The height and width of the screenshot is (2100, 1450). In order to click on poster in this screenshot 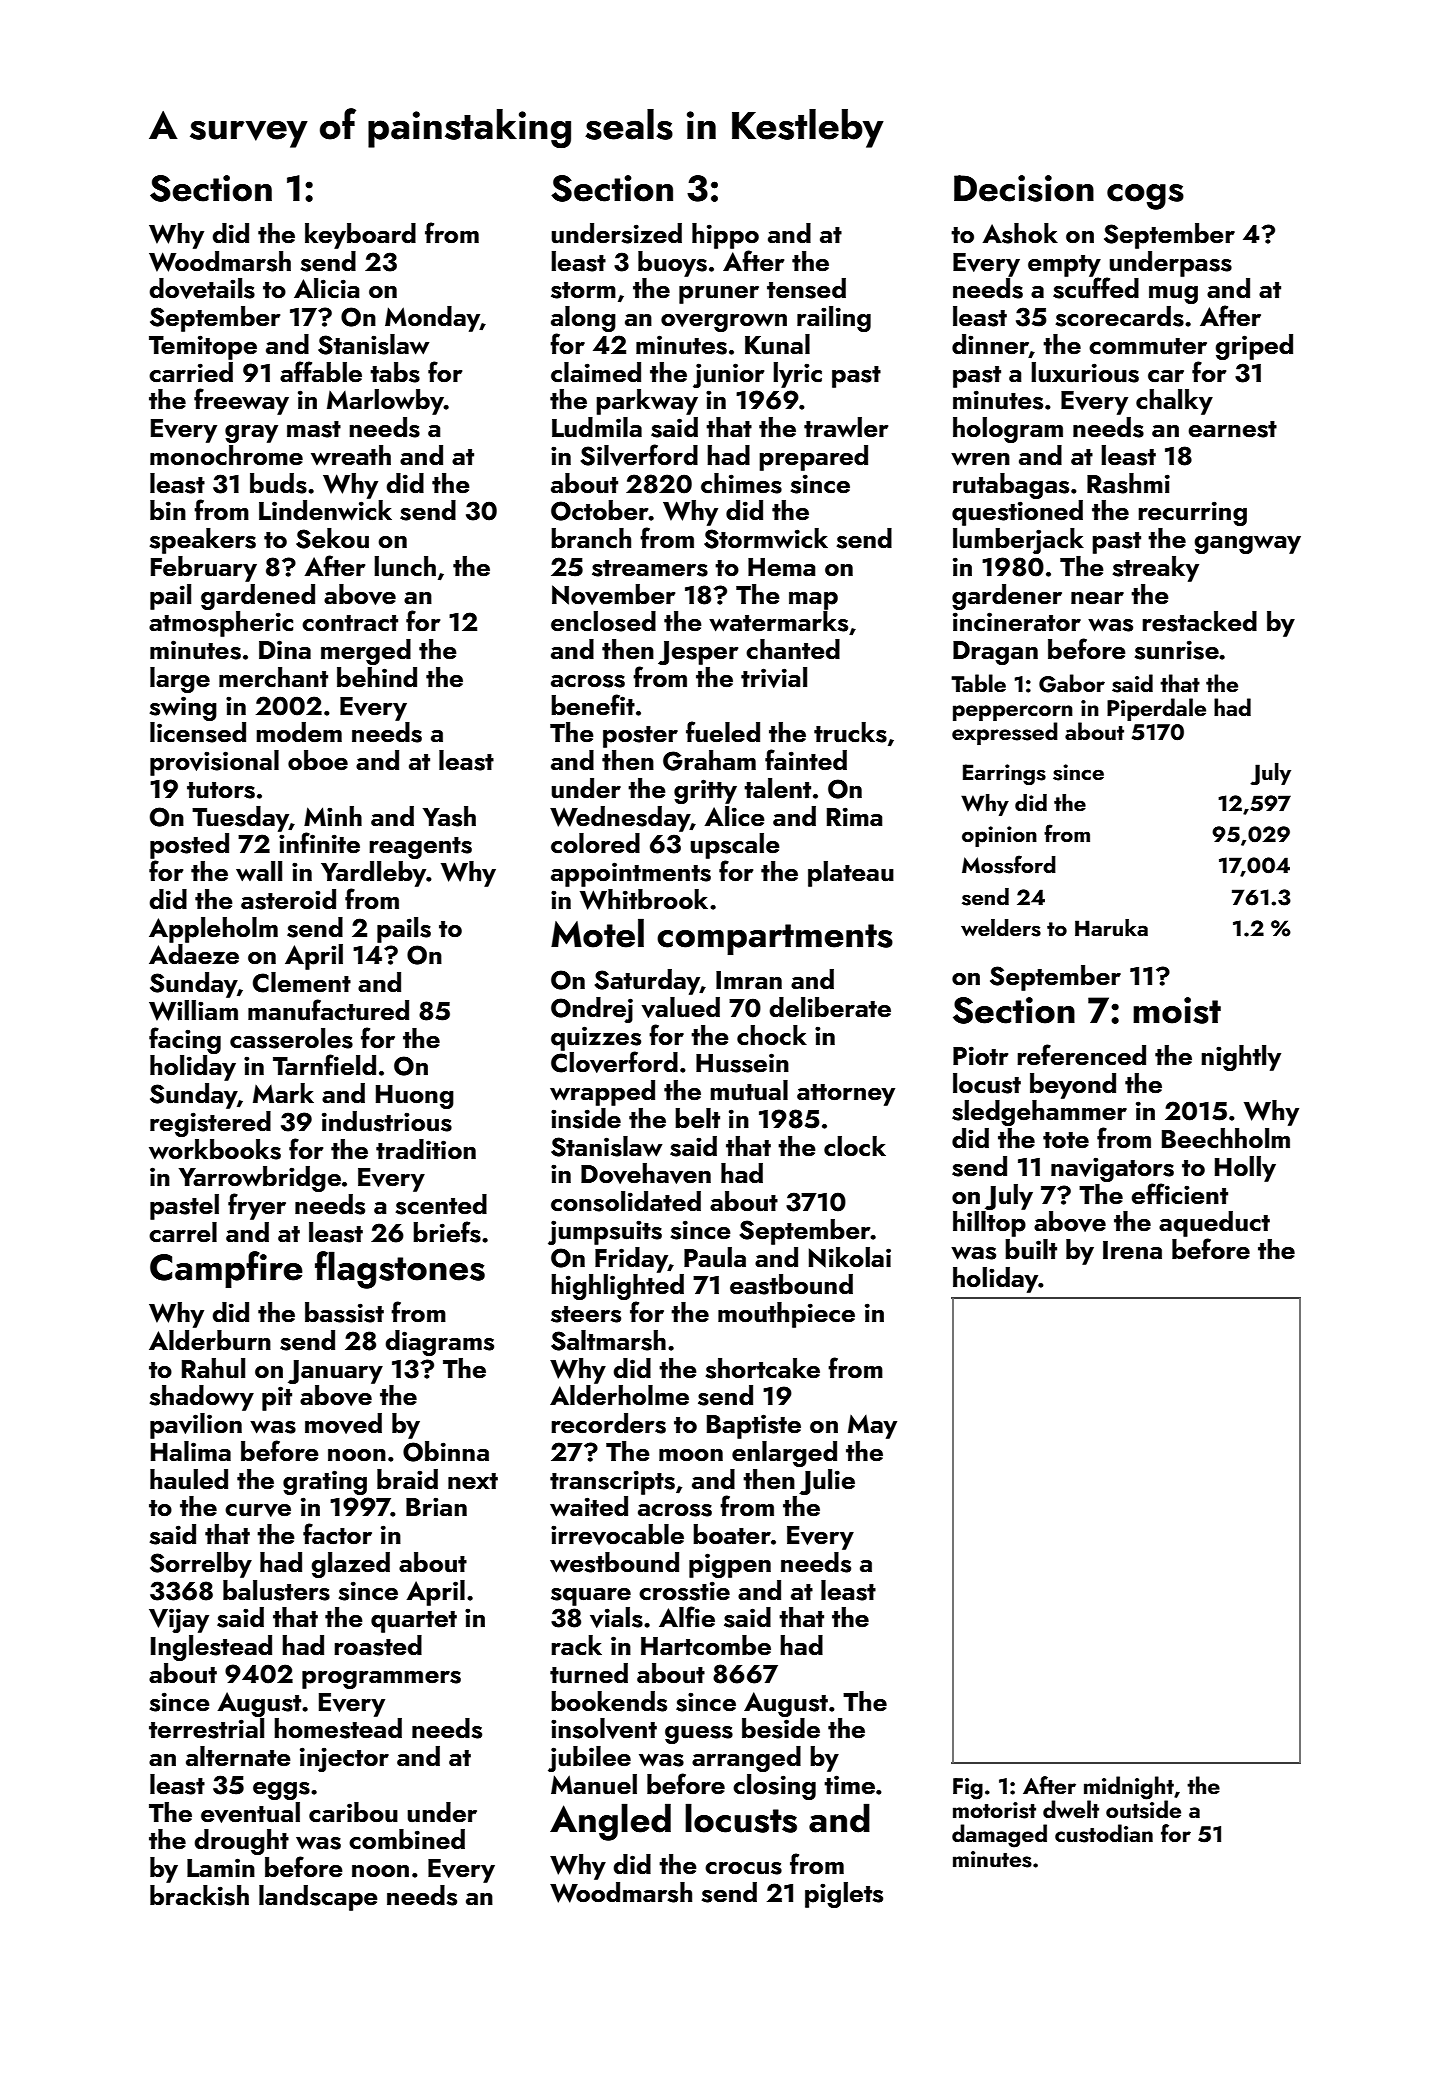, I will do `click(640, 737)`.
